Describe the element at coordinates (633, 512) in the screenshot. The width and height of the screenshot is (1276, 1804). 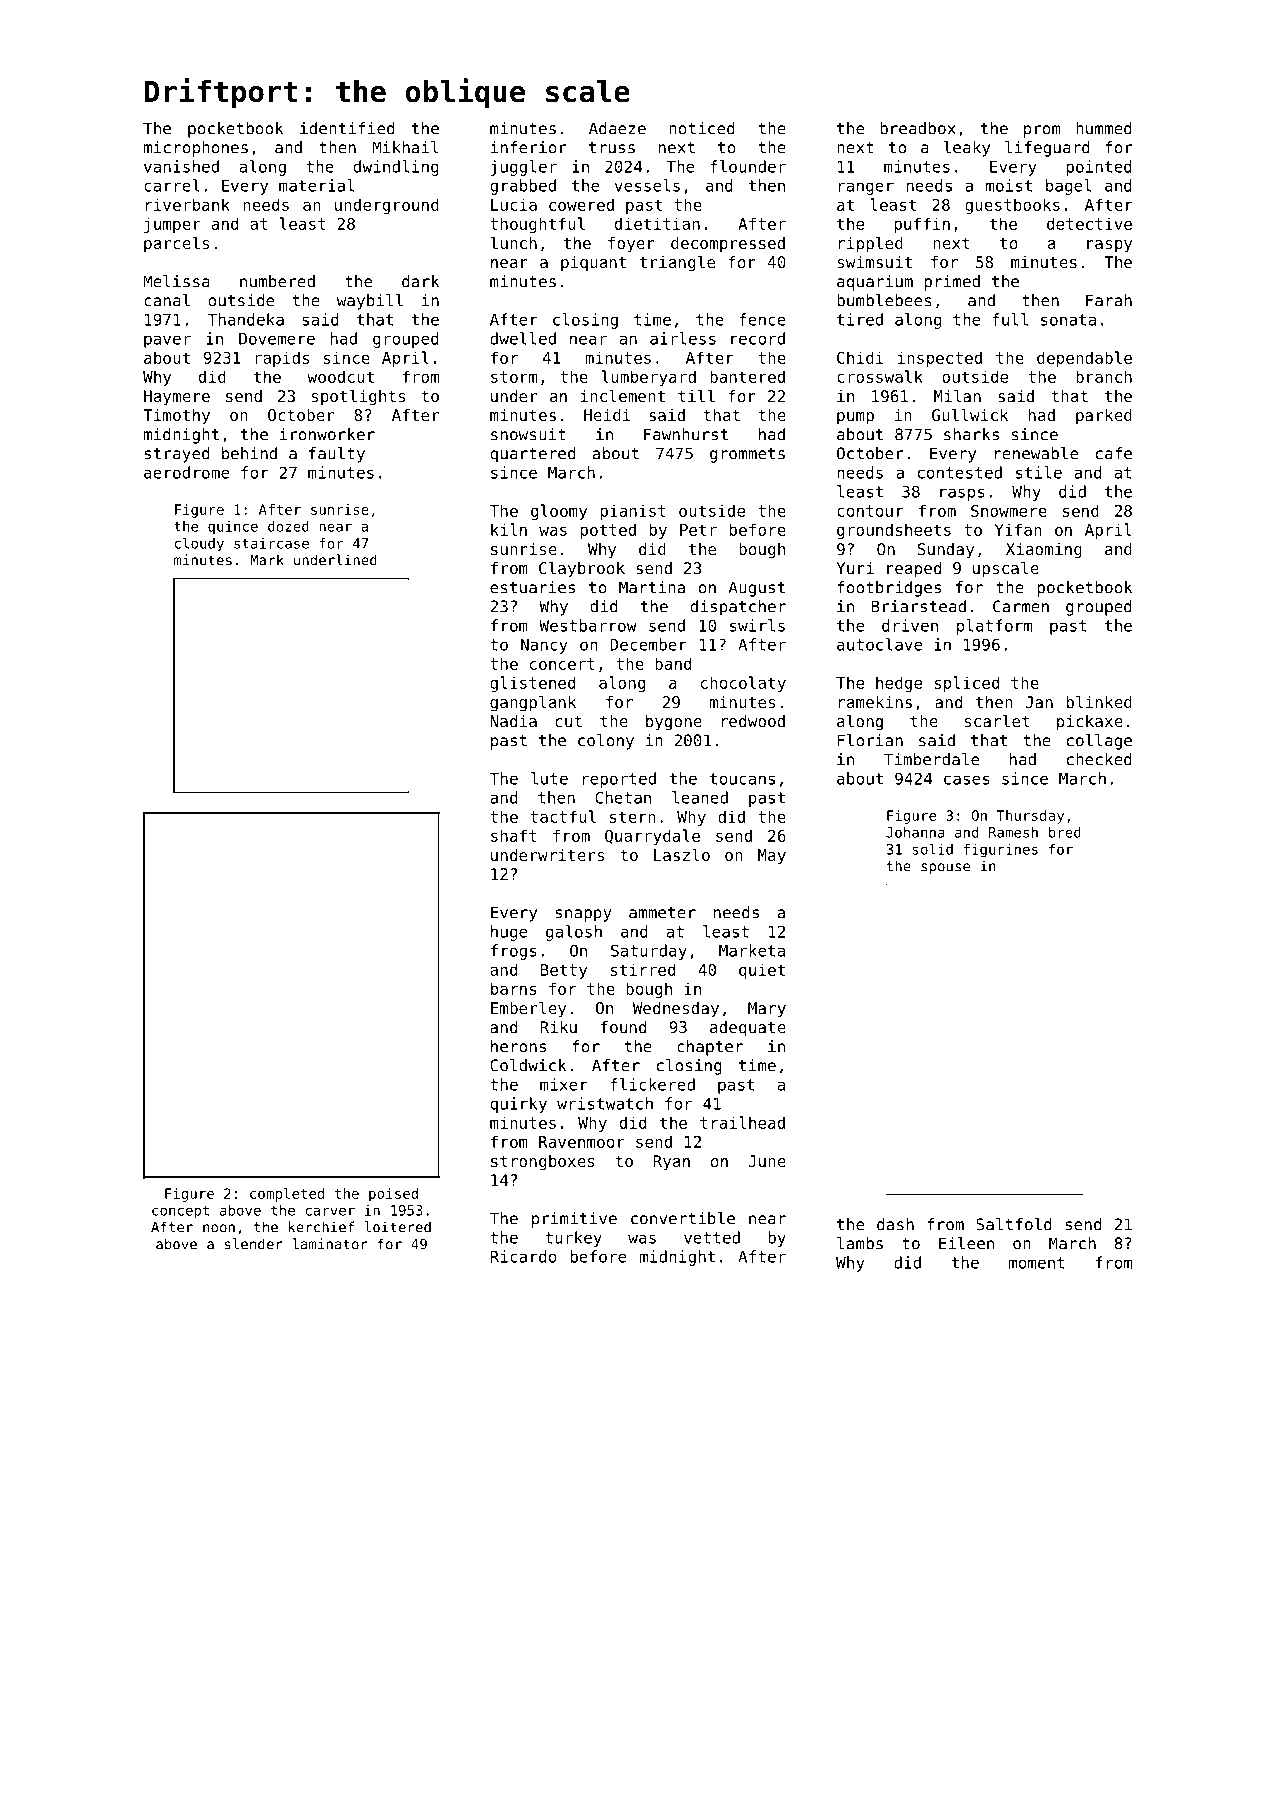
I see `pianist` at that location.
